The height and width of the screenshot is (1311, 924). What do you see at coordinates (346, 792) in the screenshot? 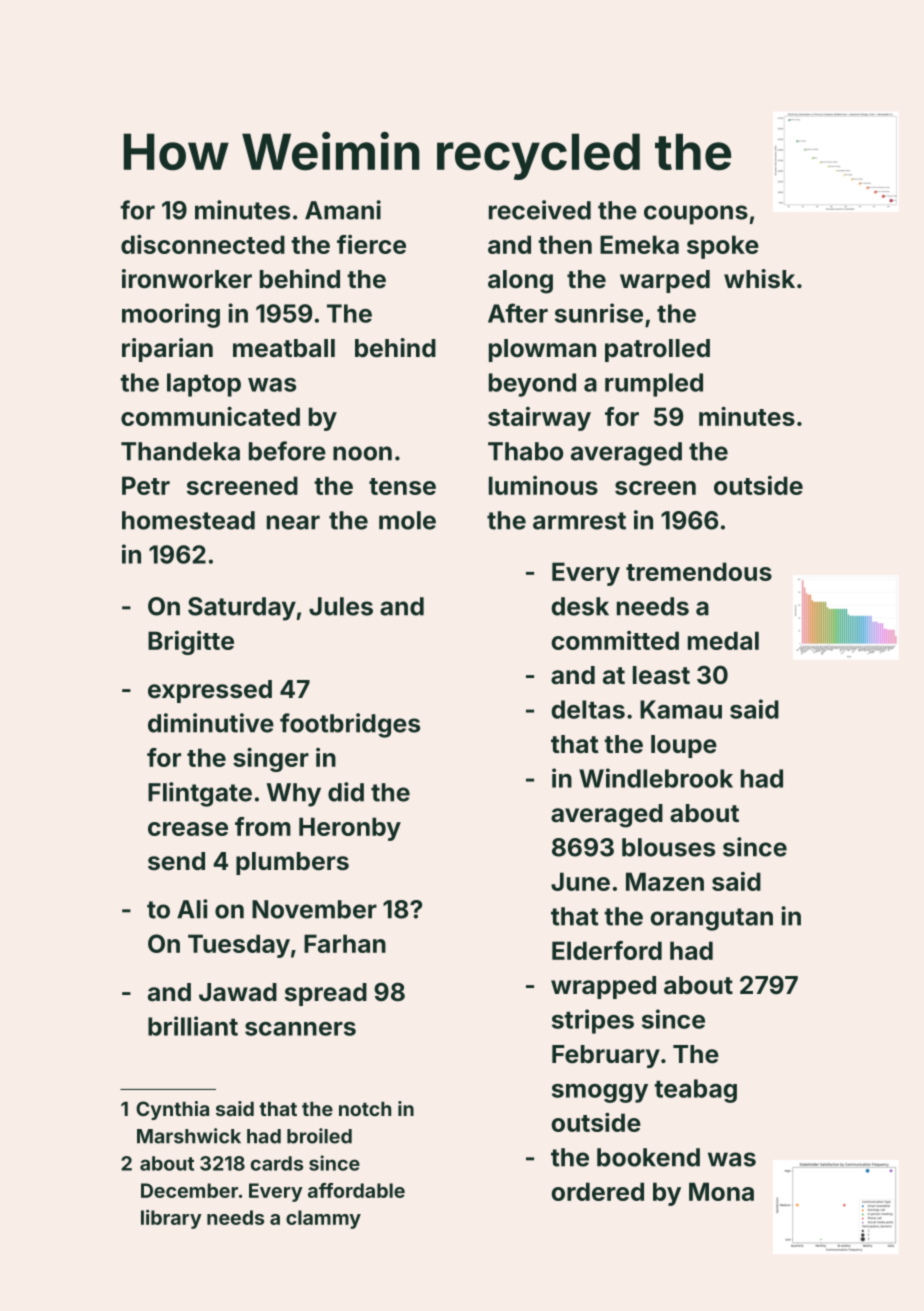
I see `did` at bounding box center [346, 792].
